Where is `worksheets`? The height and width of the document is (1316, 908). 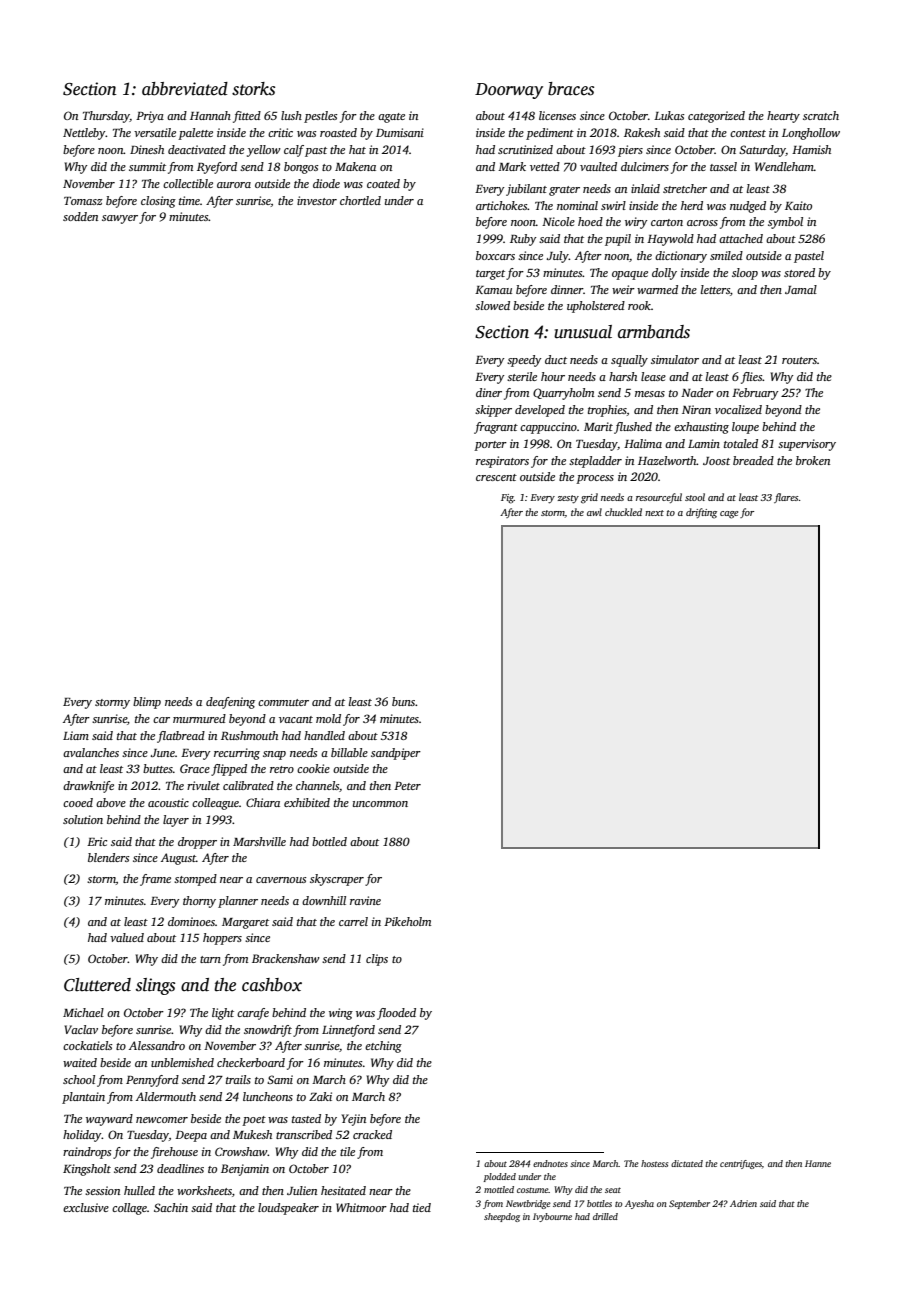 worksheets is located at coordinates (204, 1190).
